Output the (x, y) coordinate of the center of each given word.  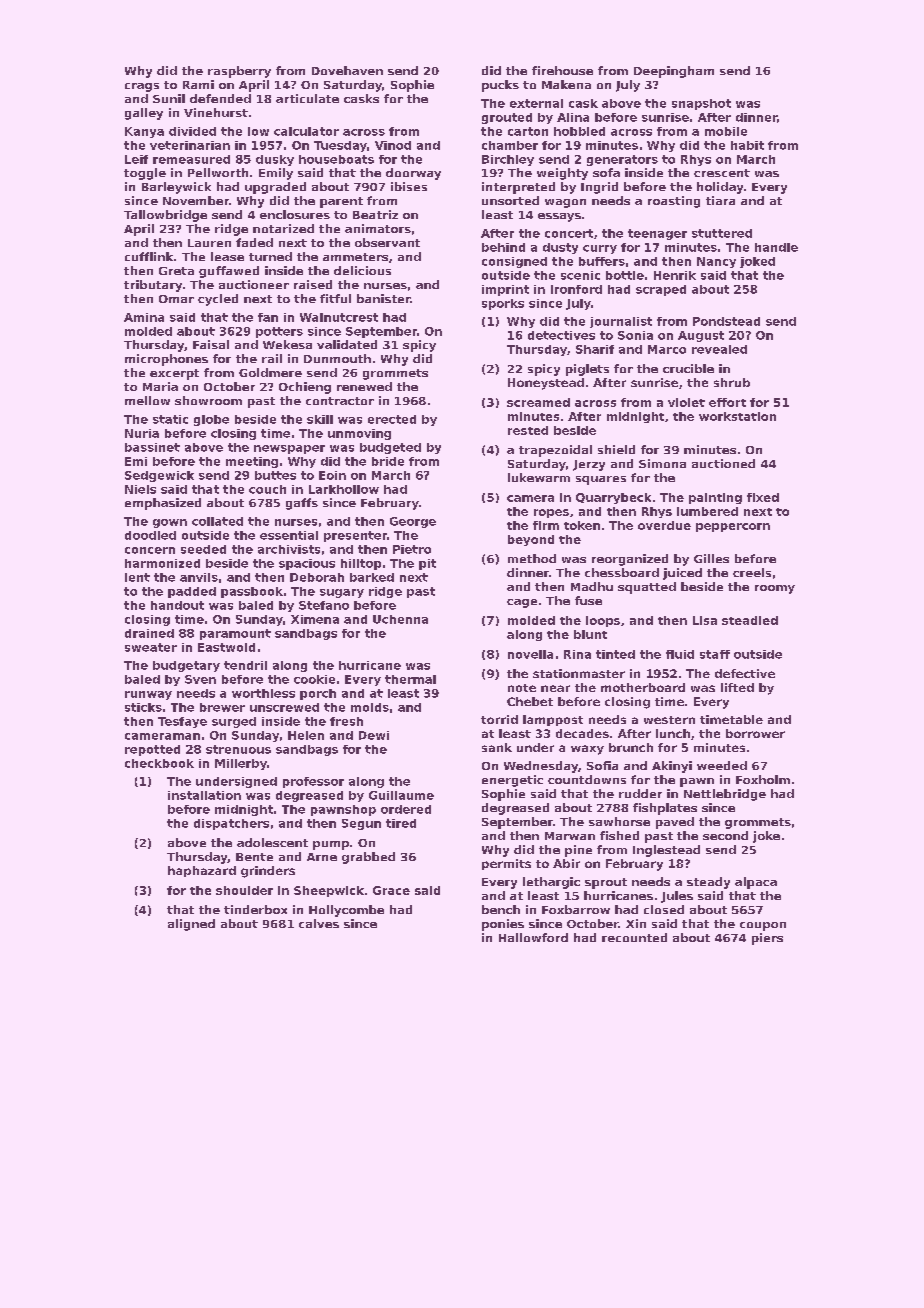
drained (149, 633)
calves (319, 923)
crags (142, 87)
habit (747, 145)
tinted (615, 654)
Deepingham (674, 72)
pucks (500, 86)
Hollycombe (346, 911)
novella (530, 654)
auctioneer (254, 284)
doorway (413, 174)
